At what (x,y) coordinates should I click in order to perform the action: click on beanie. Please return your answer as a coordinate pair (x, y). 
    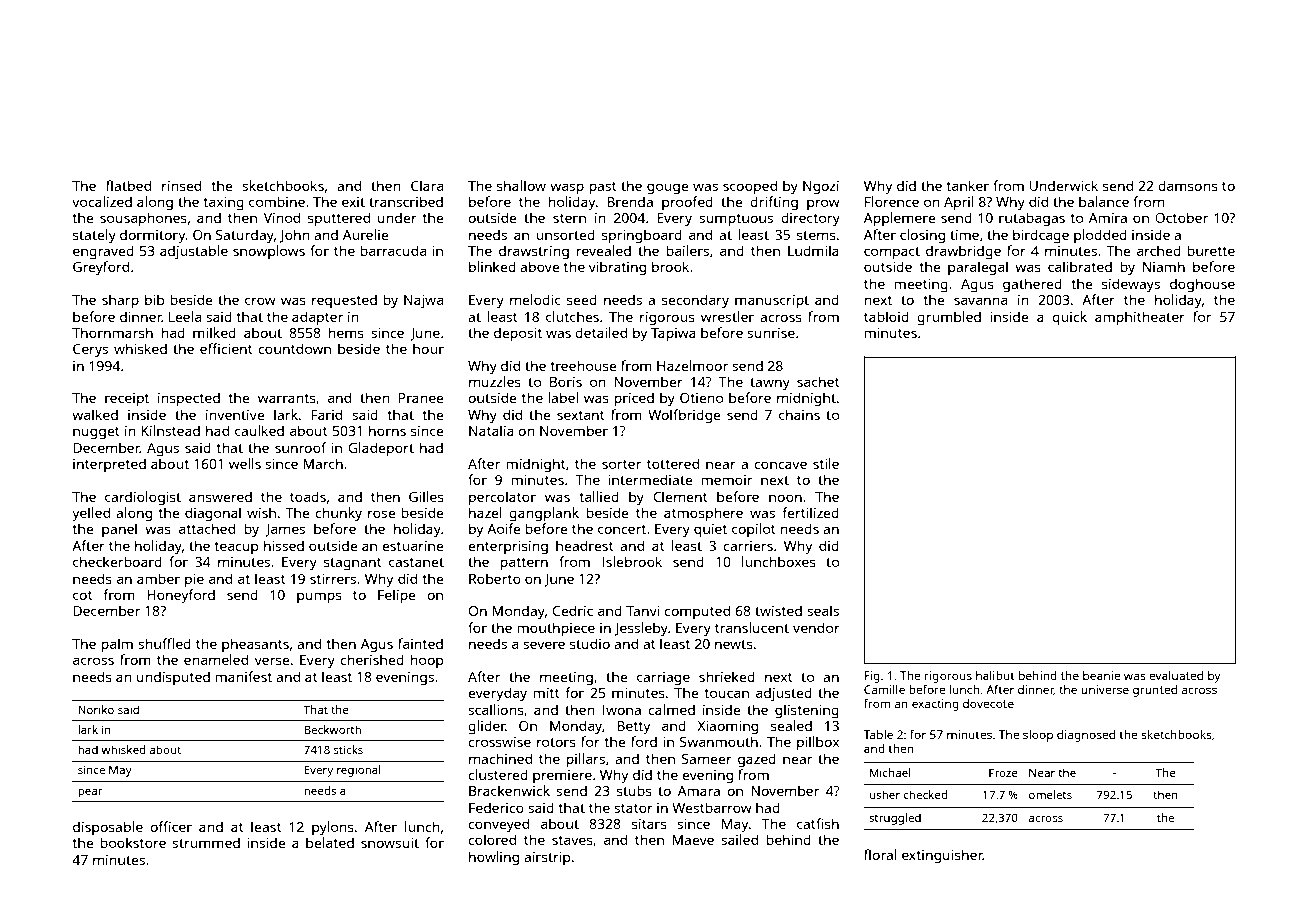
    Looking at the image, I should click on (1102, 675).
